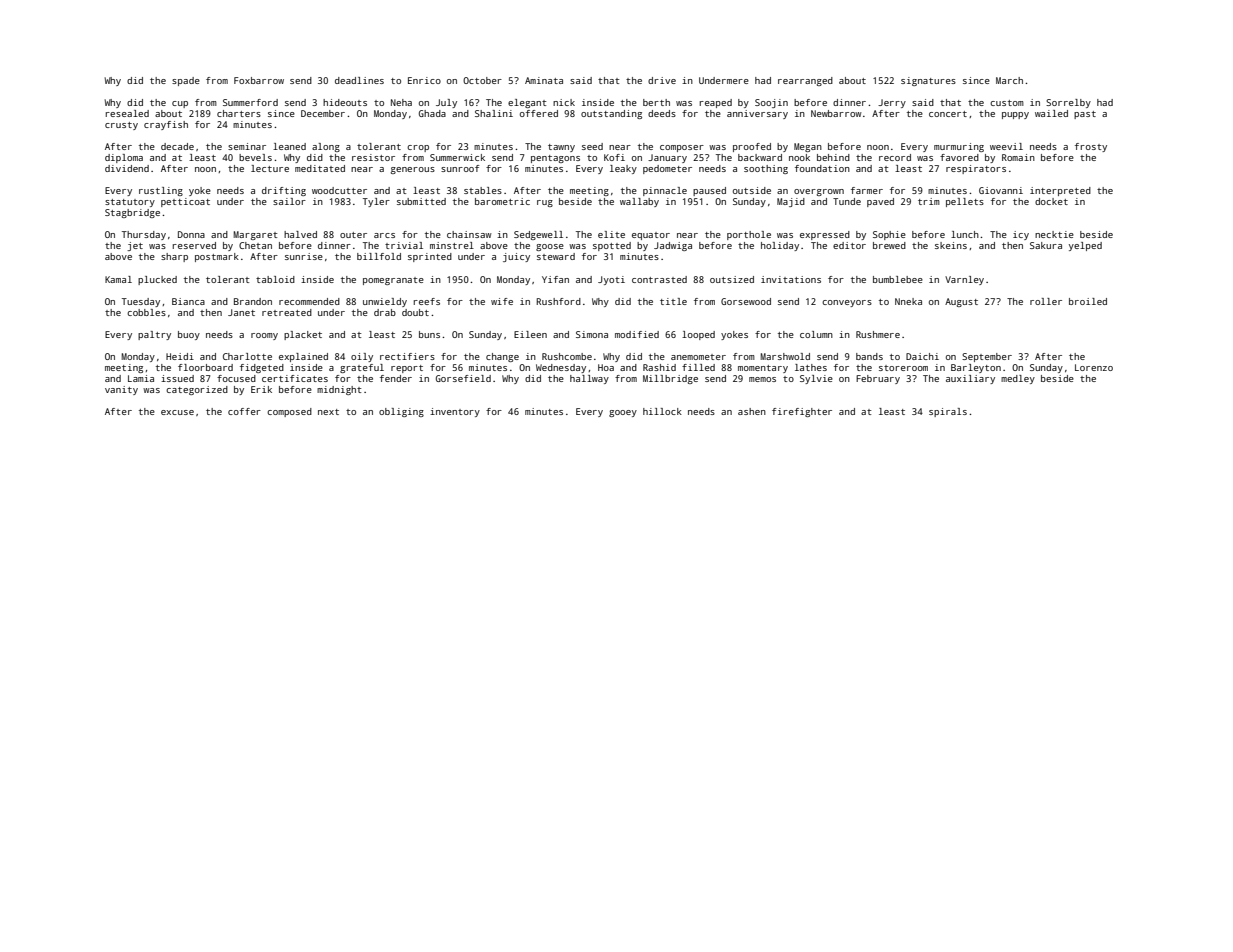 The height and width of the page is (952, 1233). I want to click on bumblebee, so click(898, 279).
